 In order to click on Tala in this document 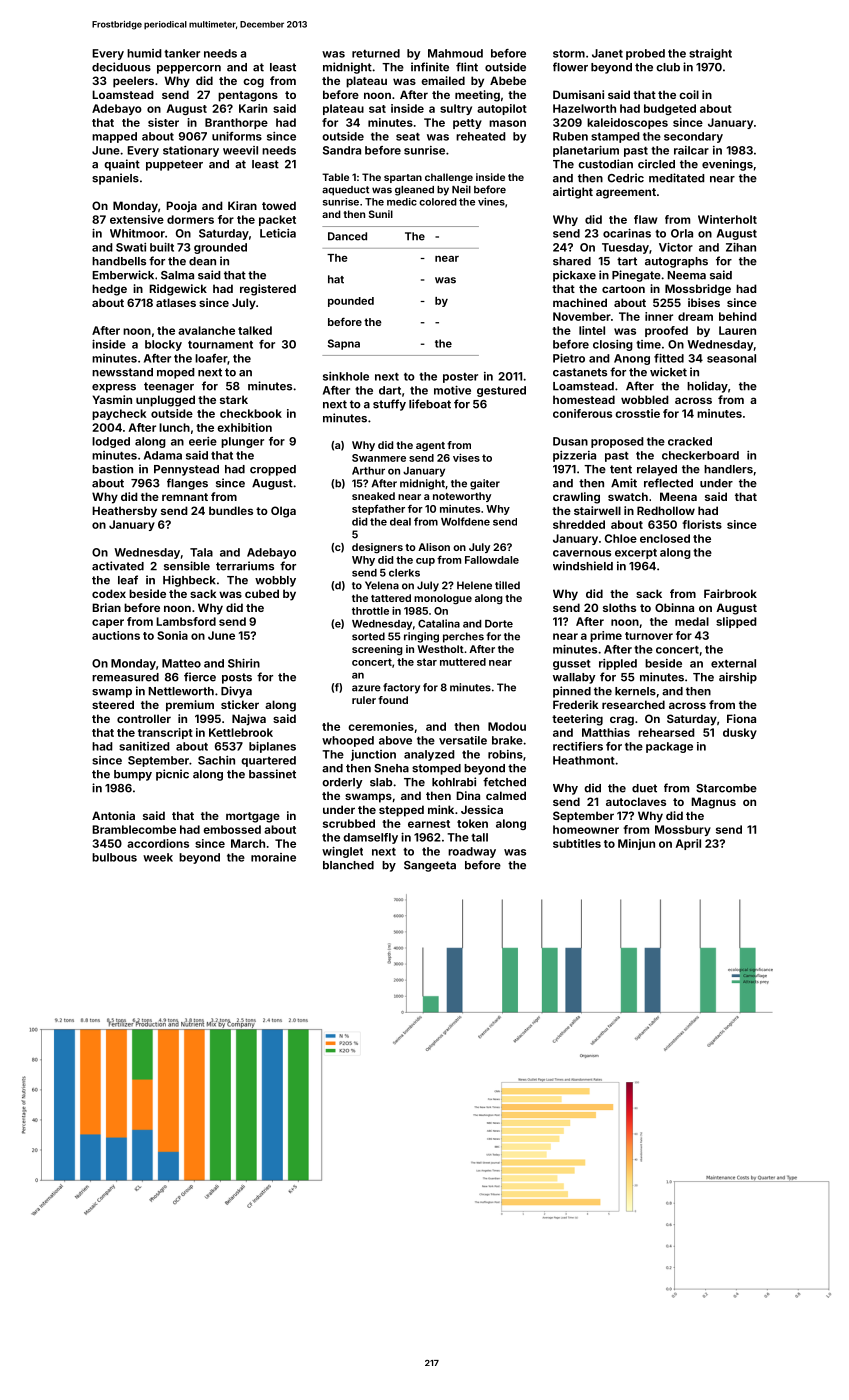, I will do `click(201, 552)`.
